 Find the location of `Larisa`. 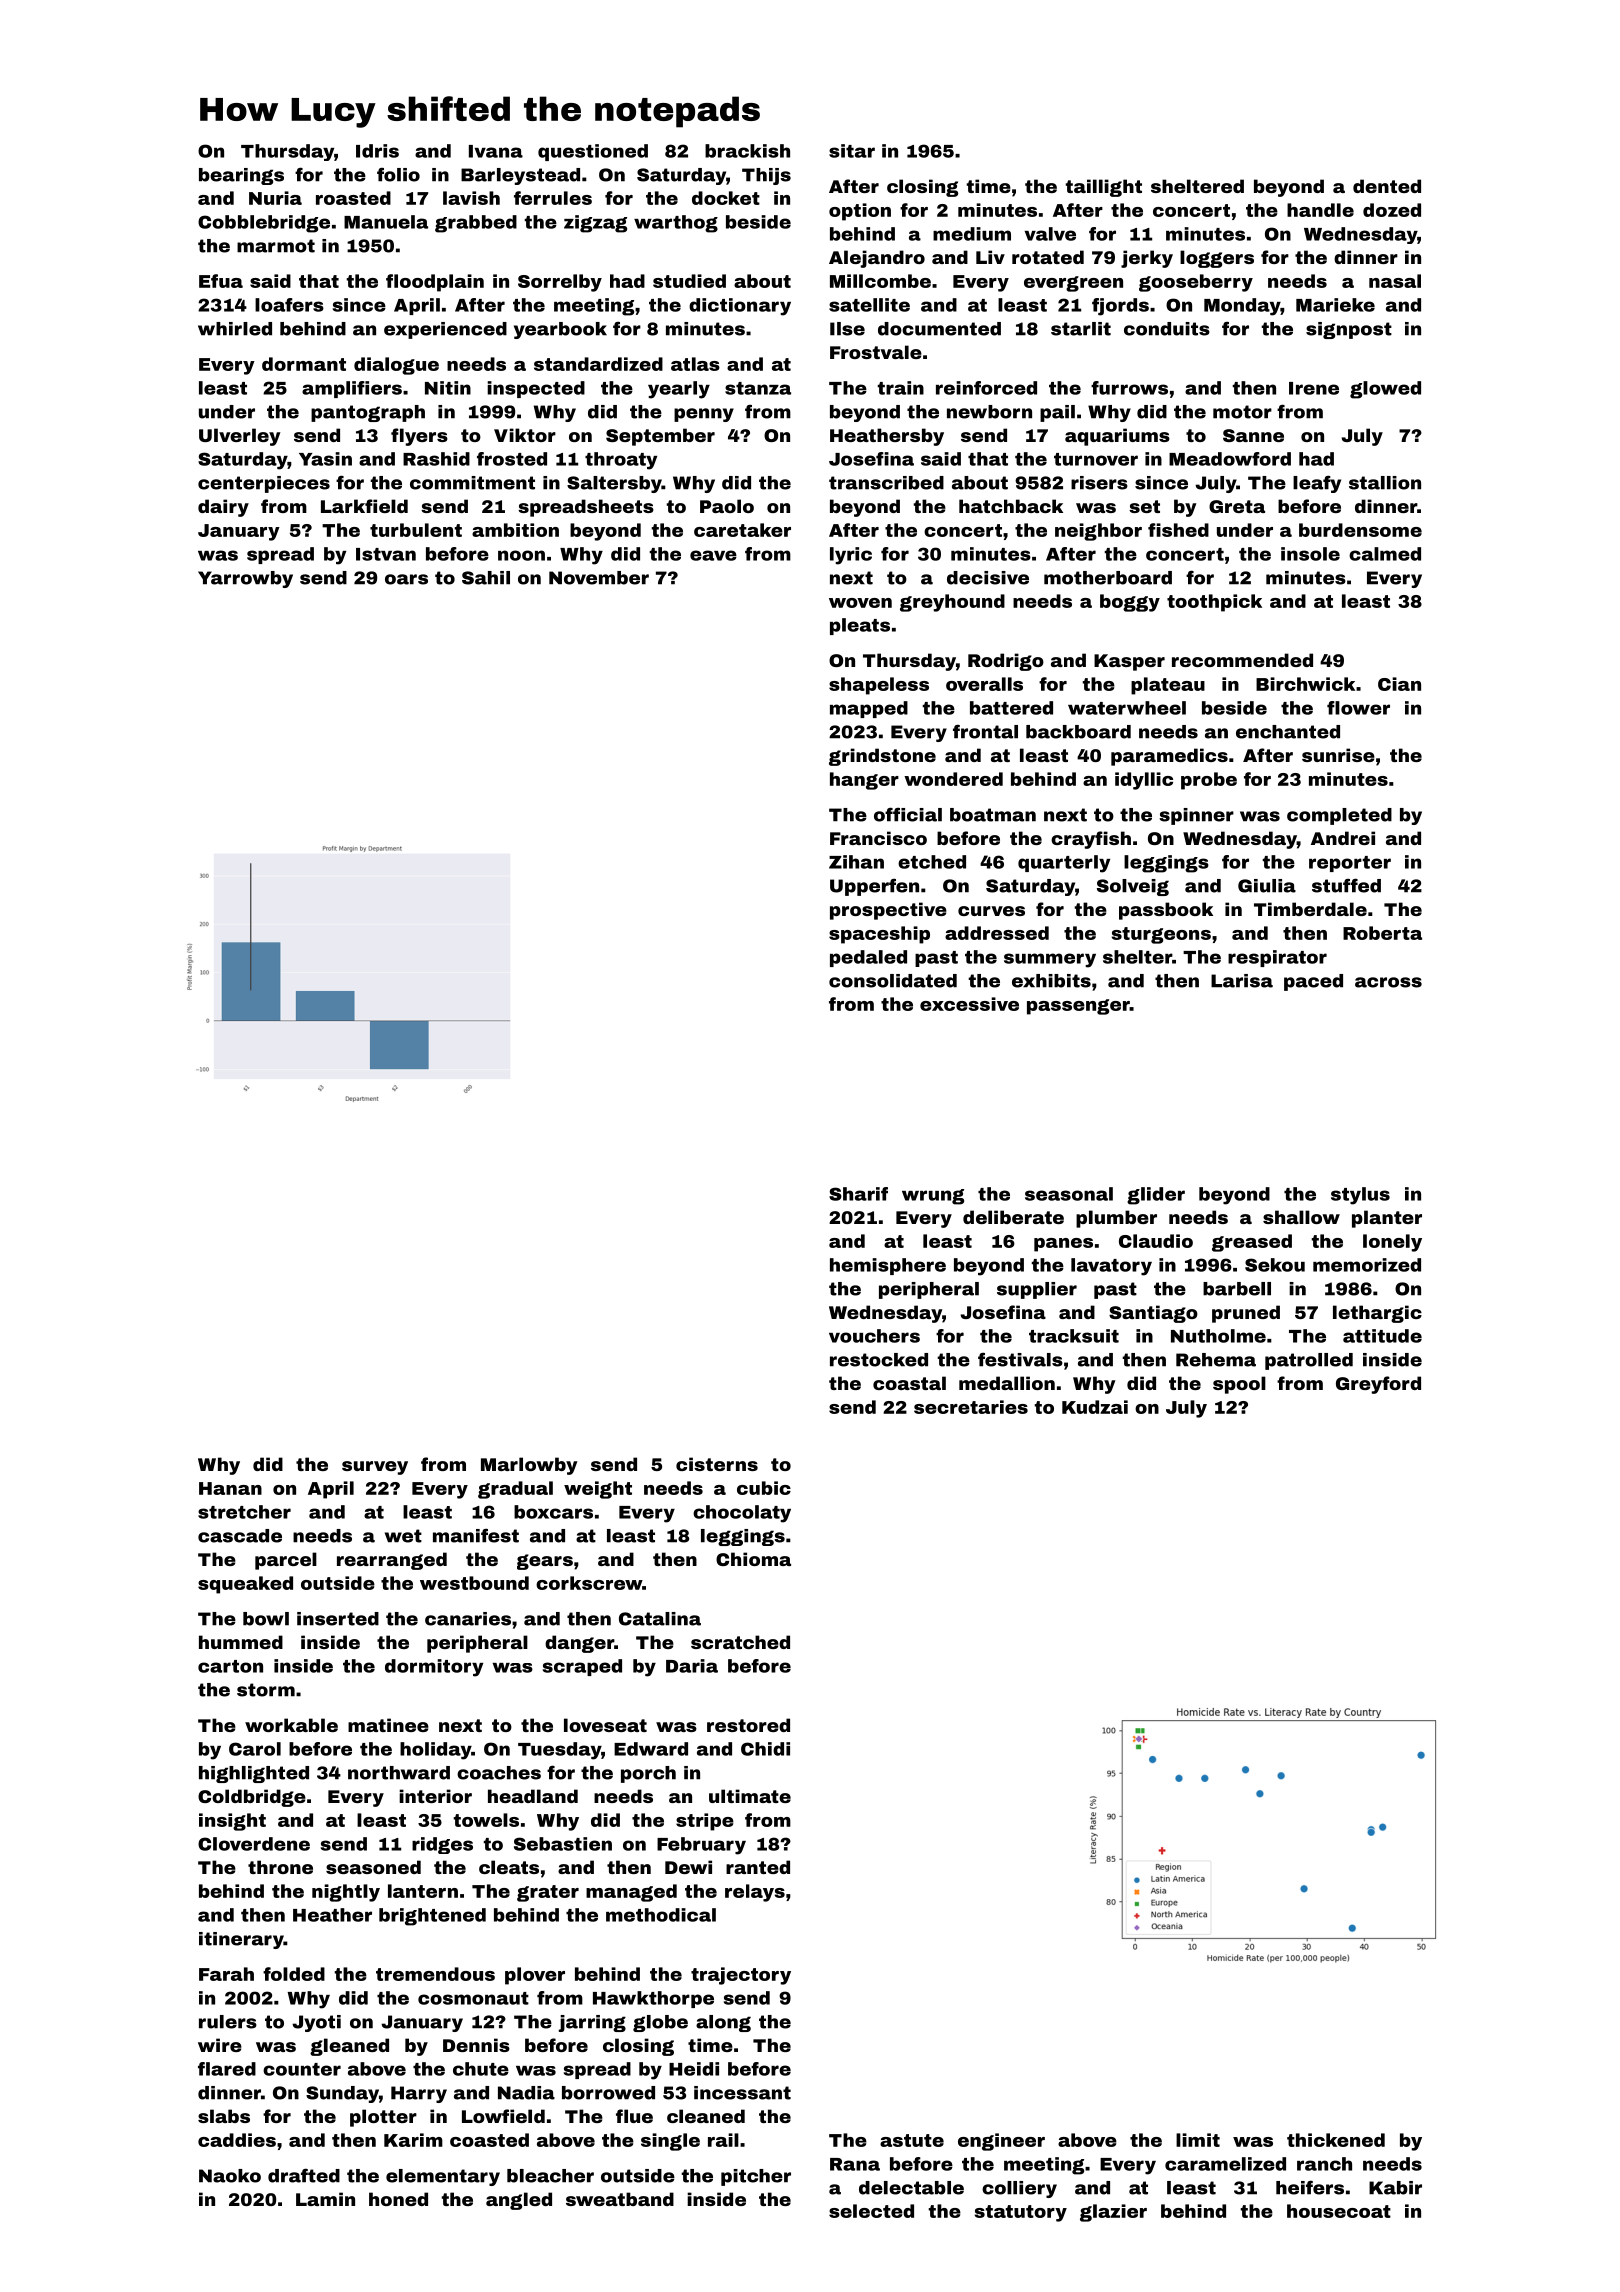

Larisa is located at coordinates (1242, 981).
